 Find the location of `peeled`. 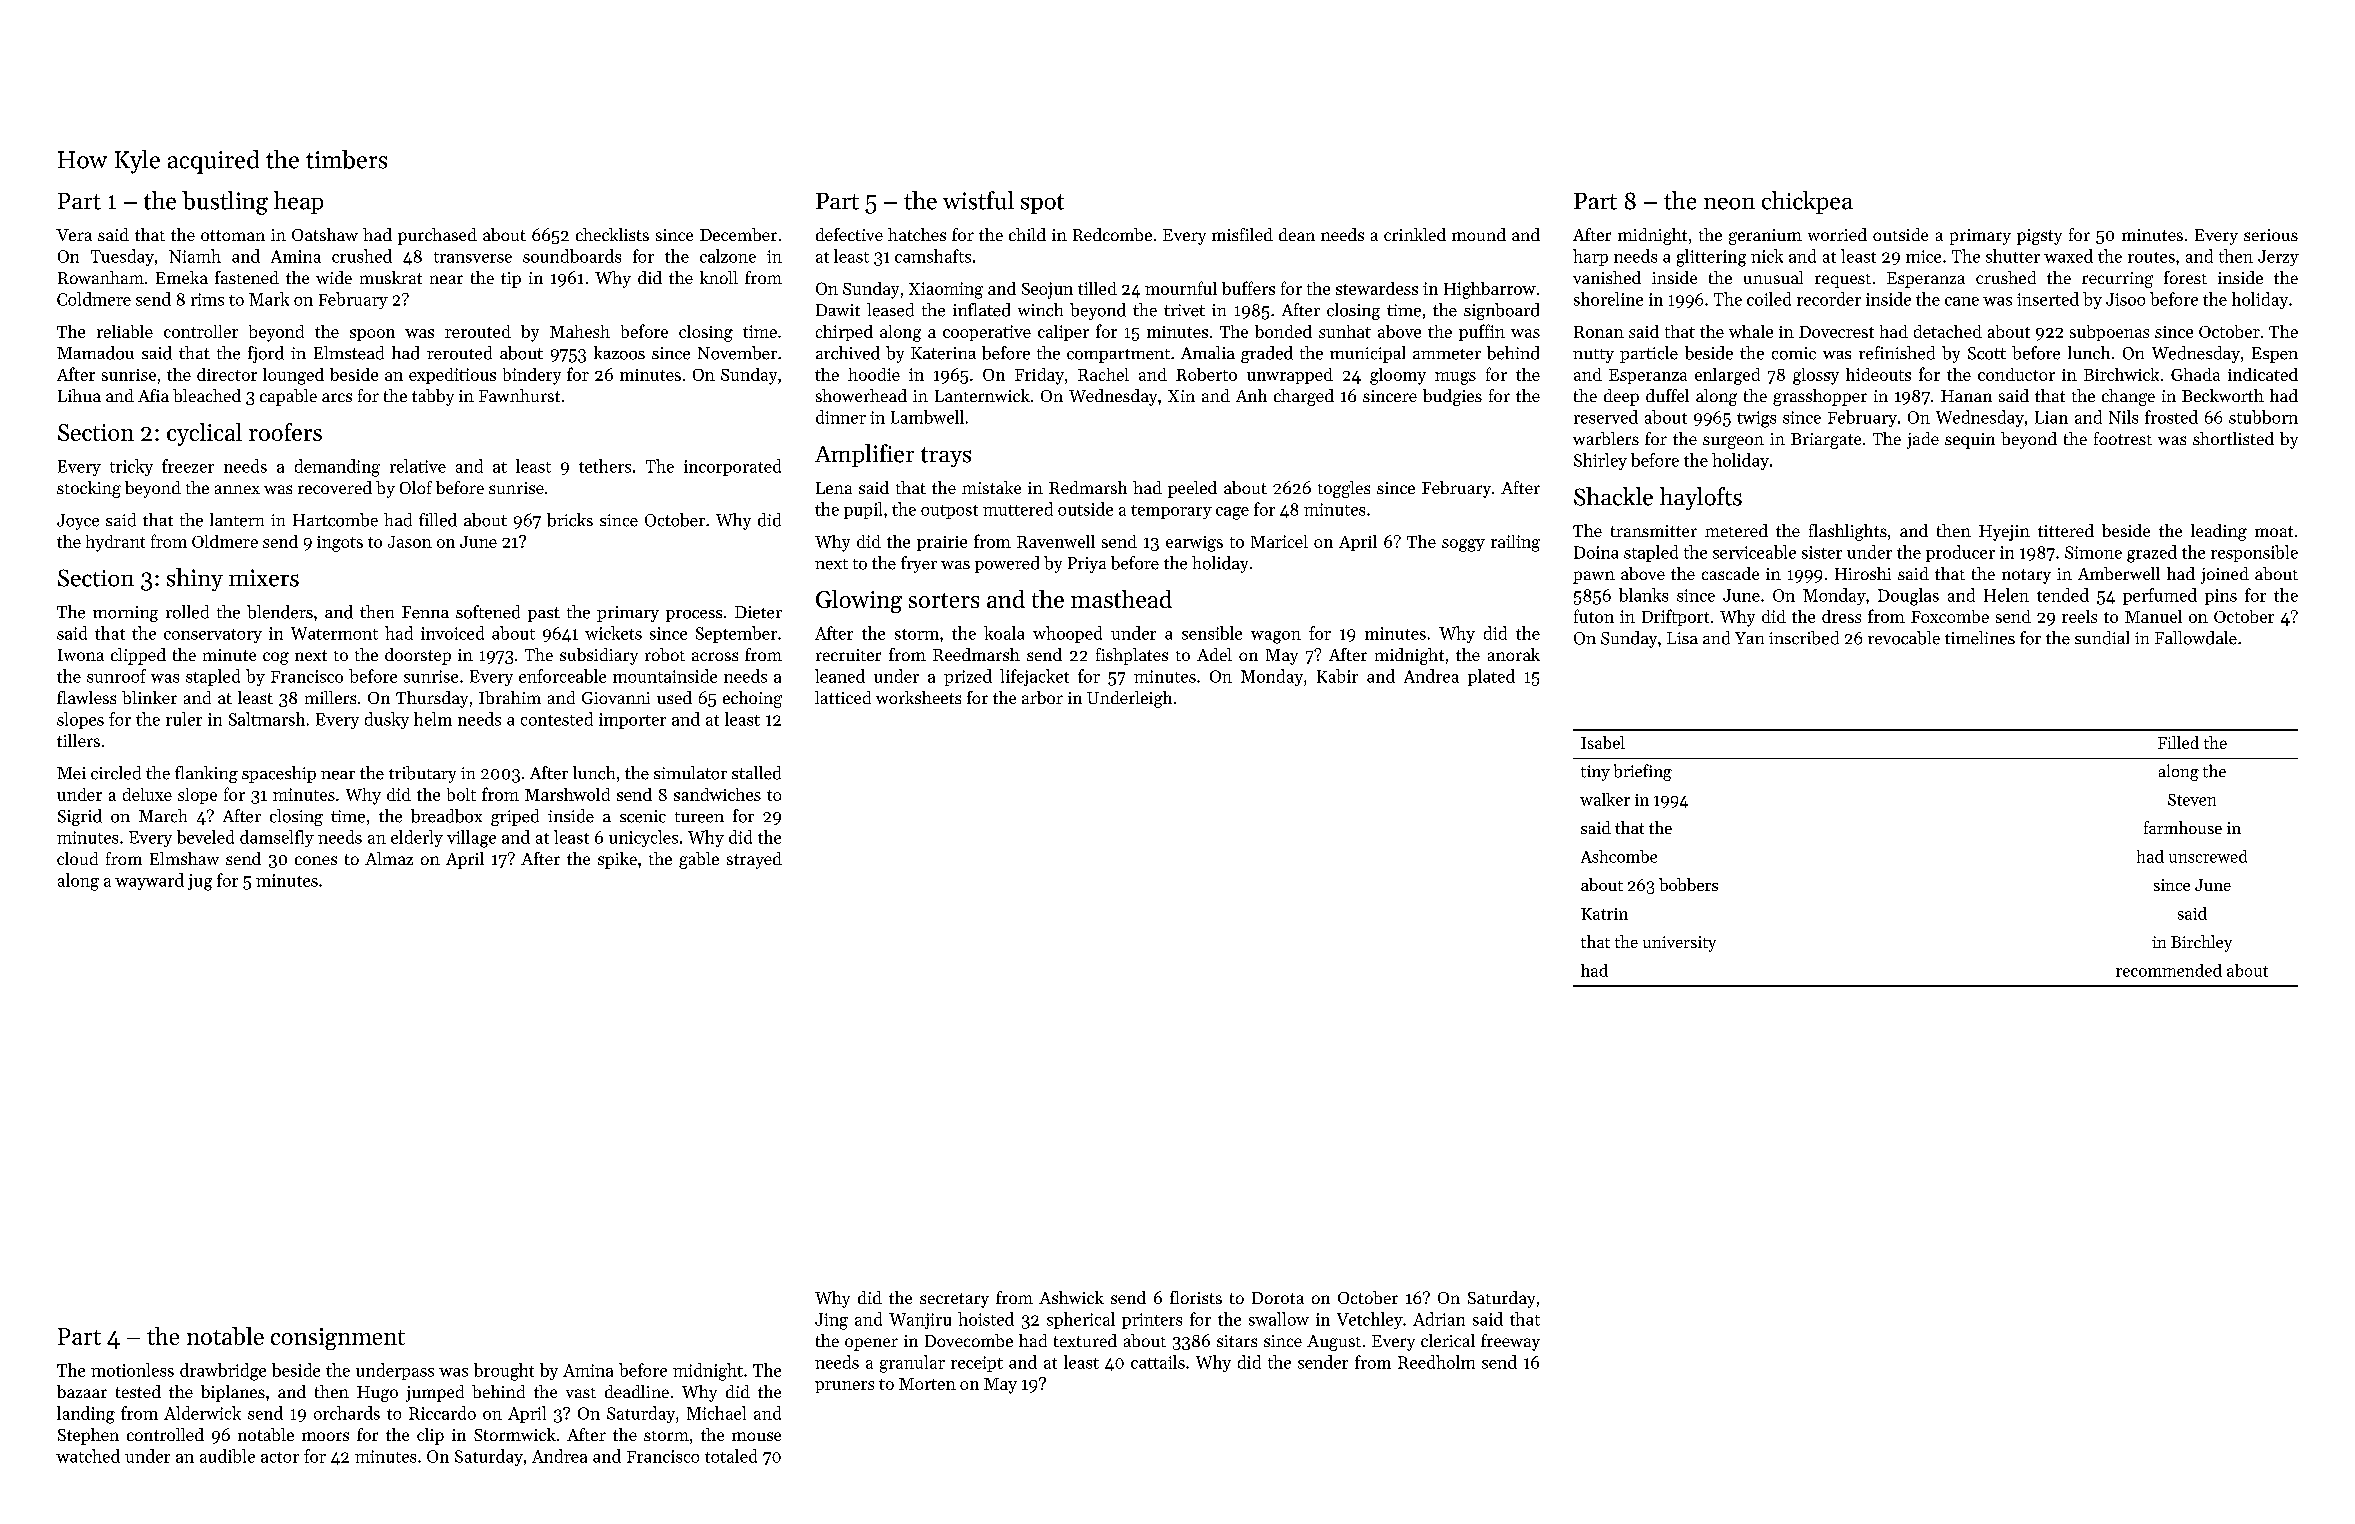

peeled is located at coordinates (1192, 489).
